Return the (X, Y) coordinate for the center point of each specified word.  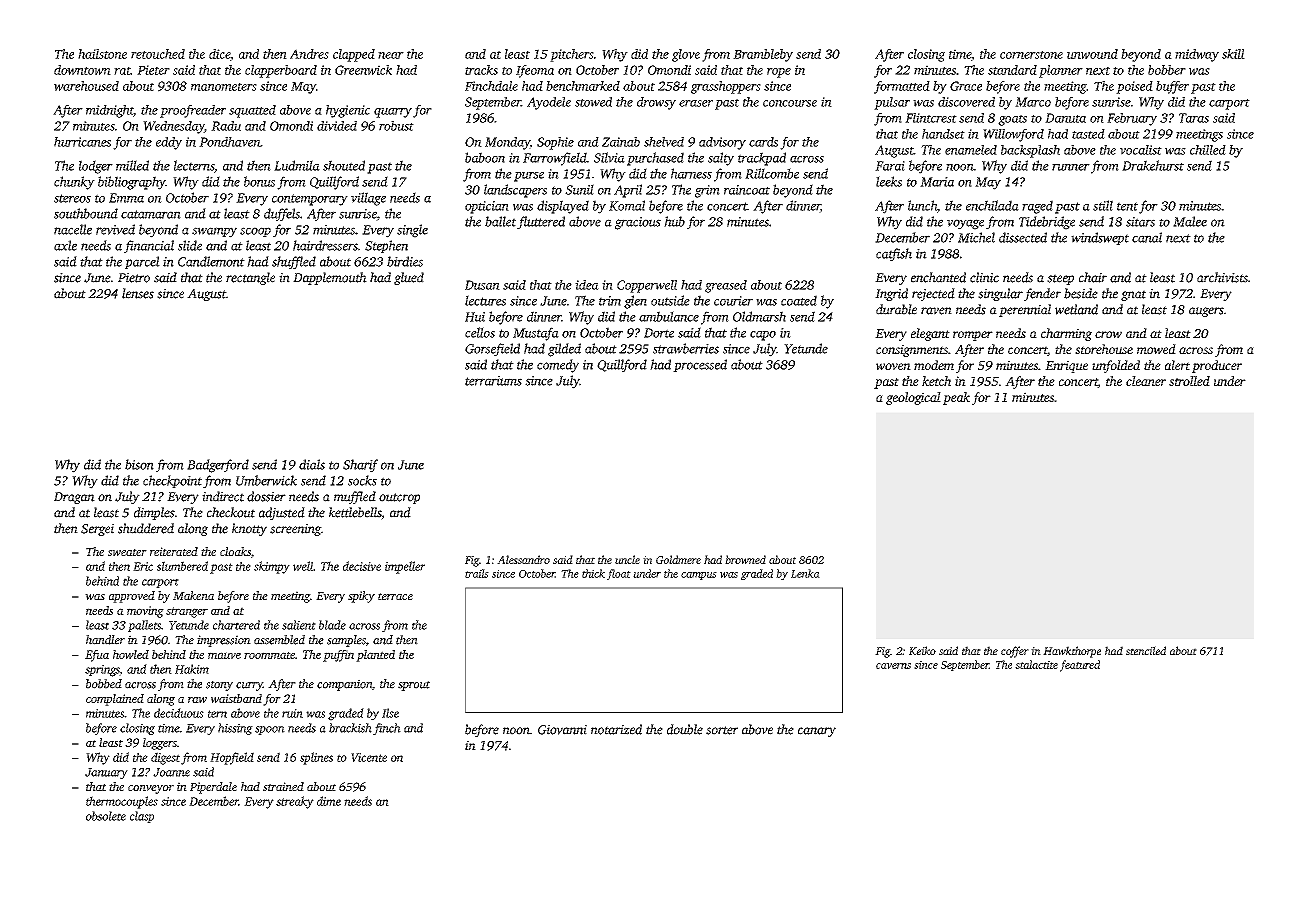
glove (686, 55)
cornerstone (1031, 55)
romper (973, 336)
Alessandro (523, 559)
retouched (158, 54)
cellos (480, 332)
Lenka (805, 573)
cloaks (235, 551)
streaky (295, 802)
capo (763, 336)
